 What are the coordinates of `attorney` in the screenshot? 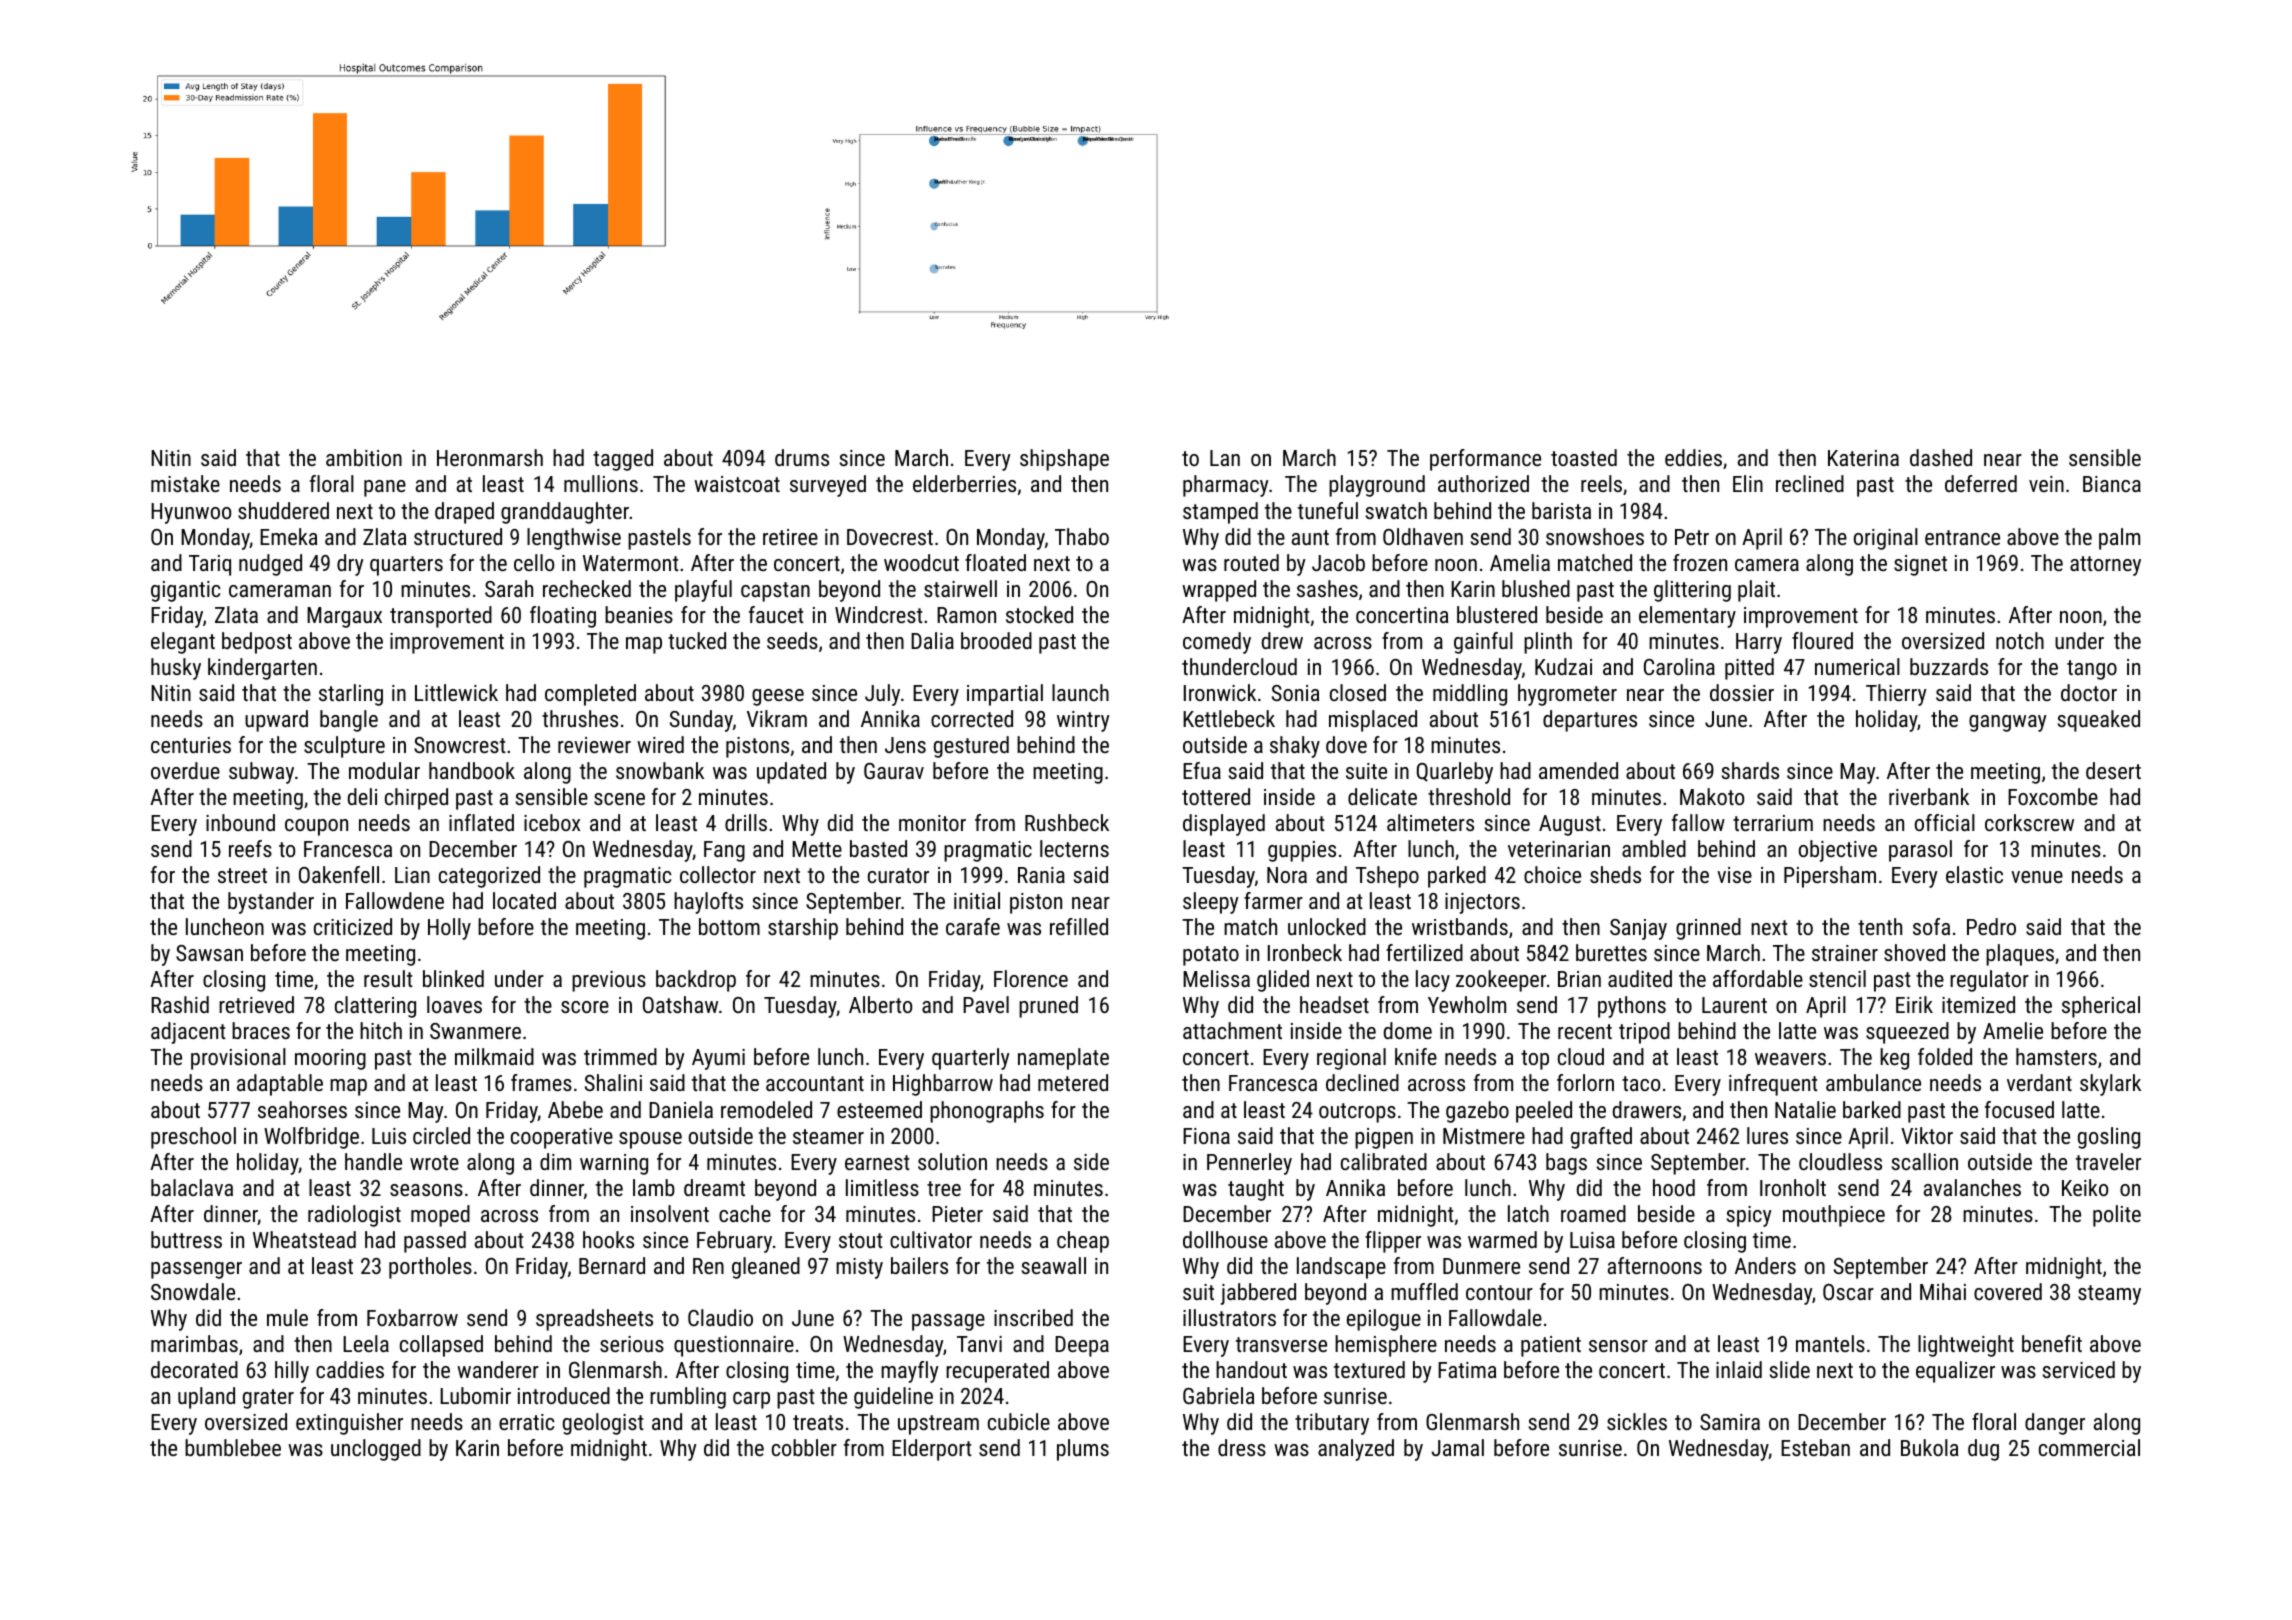 It's located at (2105, 566).
